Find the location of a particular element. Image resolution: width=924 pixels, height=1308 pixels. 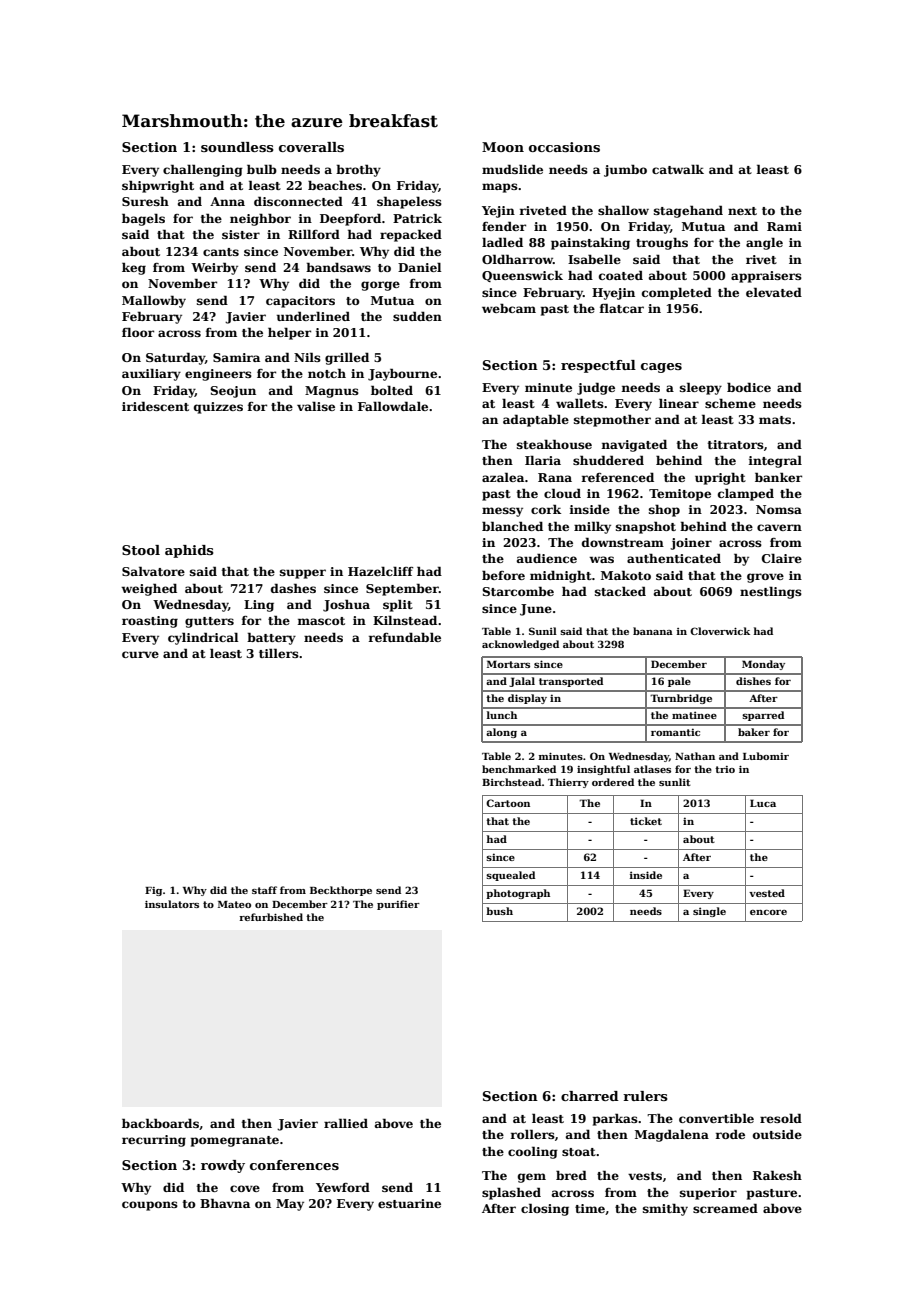

soundless is located at coordinates (237, 147).
